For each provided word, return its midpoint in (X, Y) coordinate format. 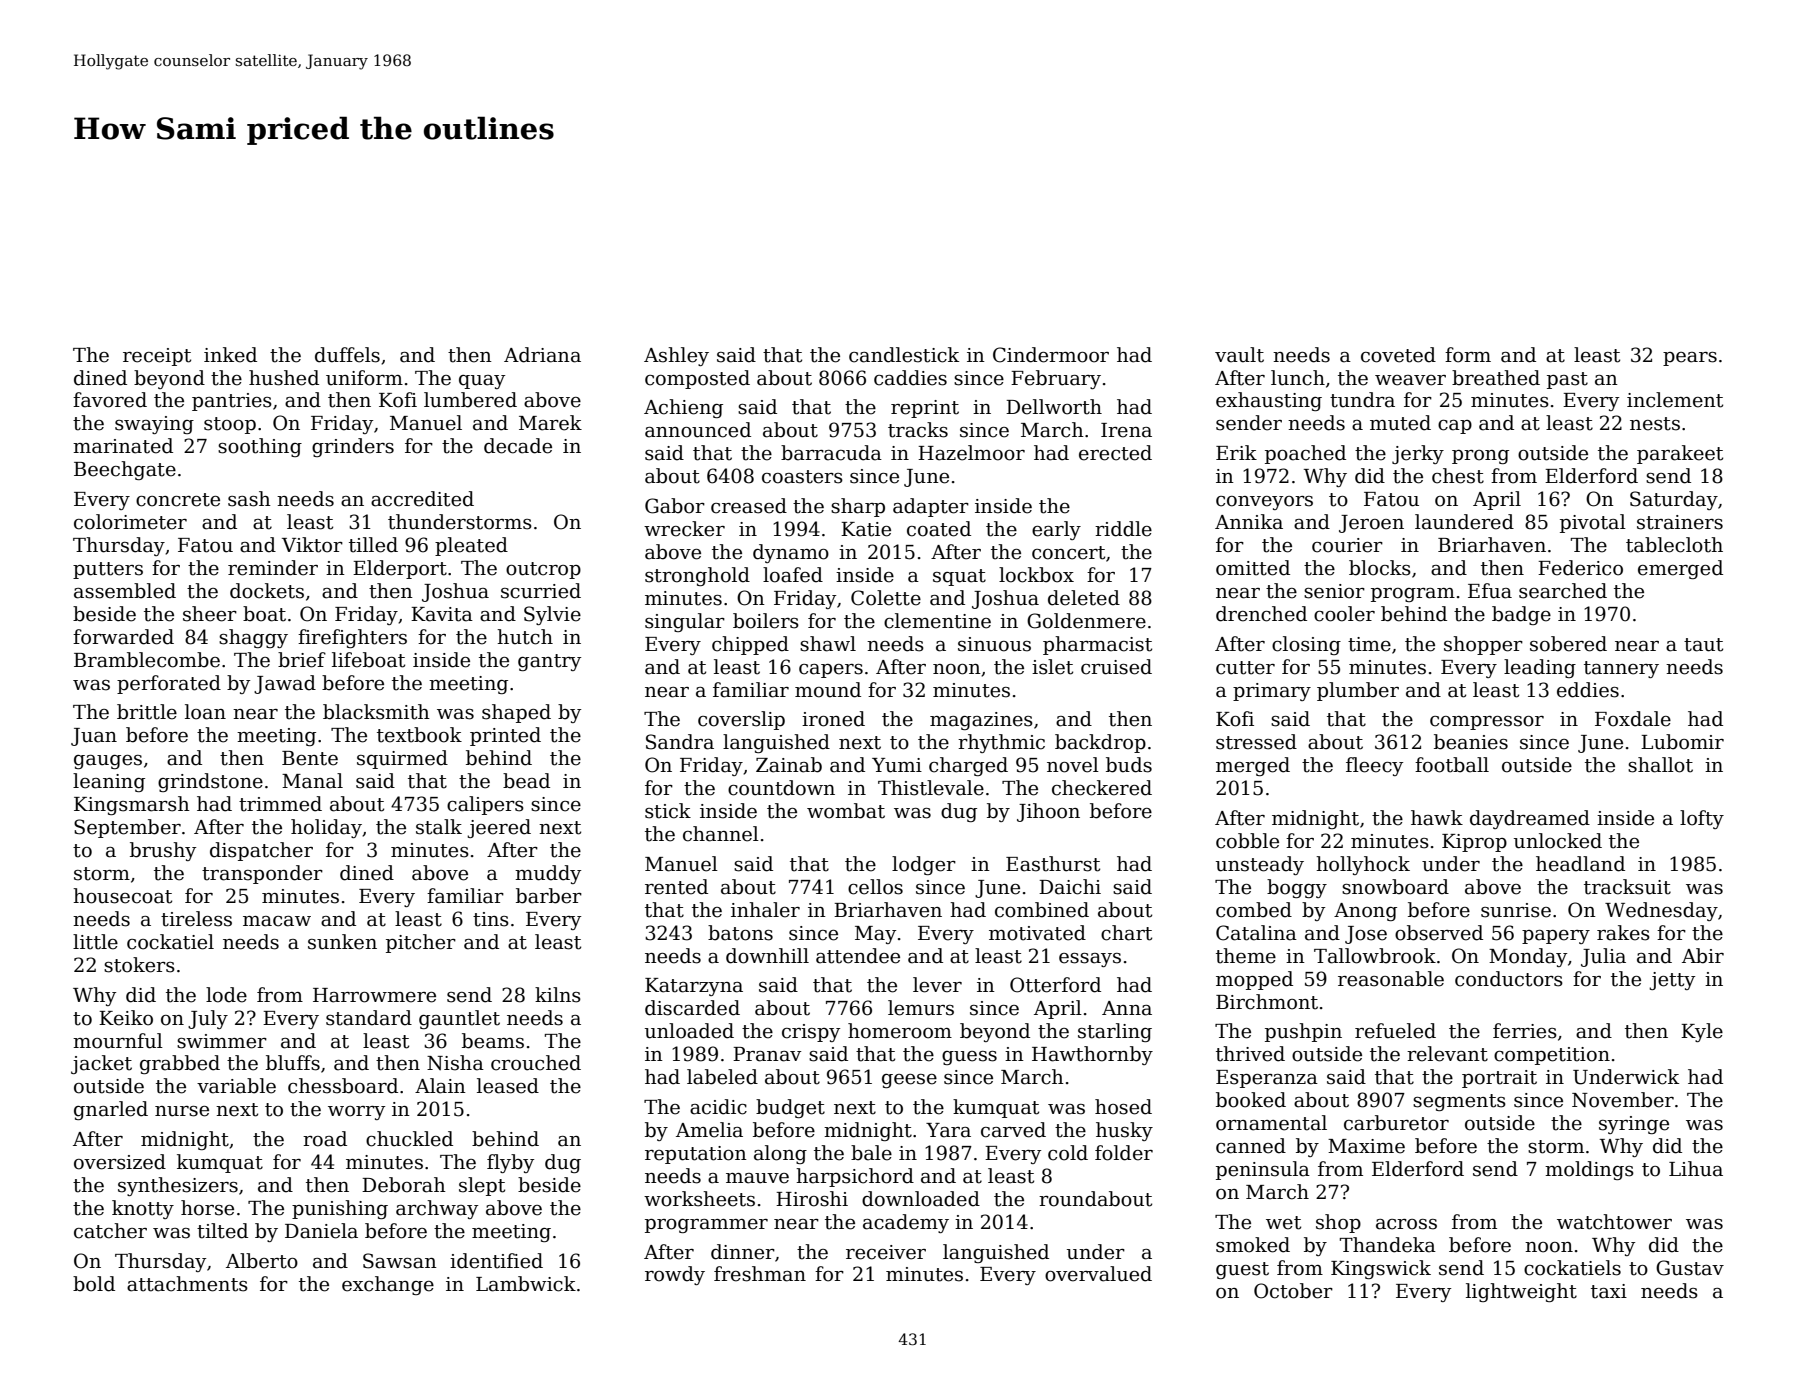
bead (526, 781)
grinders (353, 447)
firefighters (352, 638)
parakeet (1680, 454)
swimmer (222, 1041)
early (1056, 530)
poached (1305, 454)
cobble (1247, 841)
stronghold (697, 576)
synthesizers (178, 1186)
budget (790, 1108)
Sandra (680, 742)
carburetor (1396, 1123)
